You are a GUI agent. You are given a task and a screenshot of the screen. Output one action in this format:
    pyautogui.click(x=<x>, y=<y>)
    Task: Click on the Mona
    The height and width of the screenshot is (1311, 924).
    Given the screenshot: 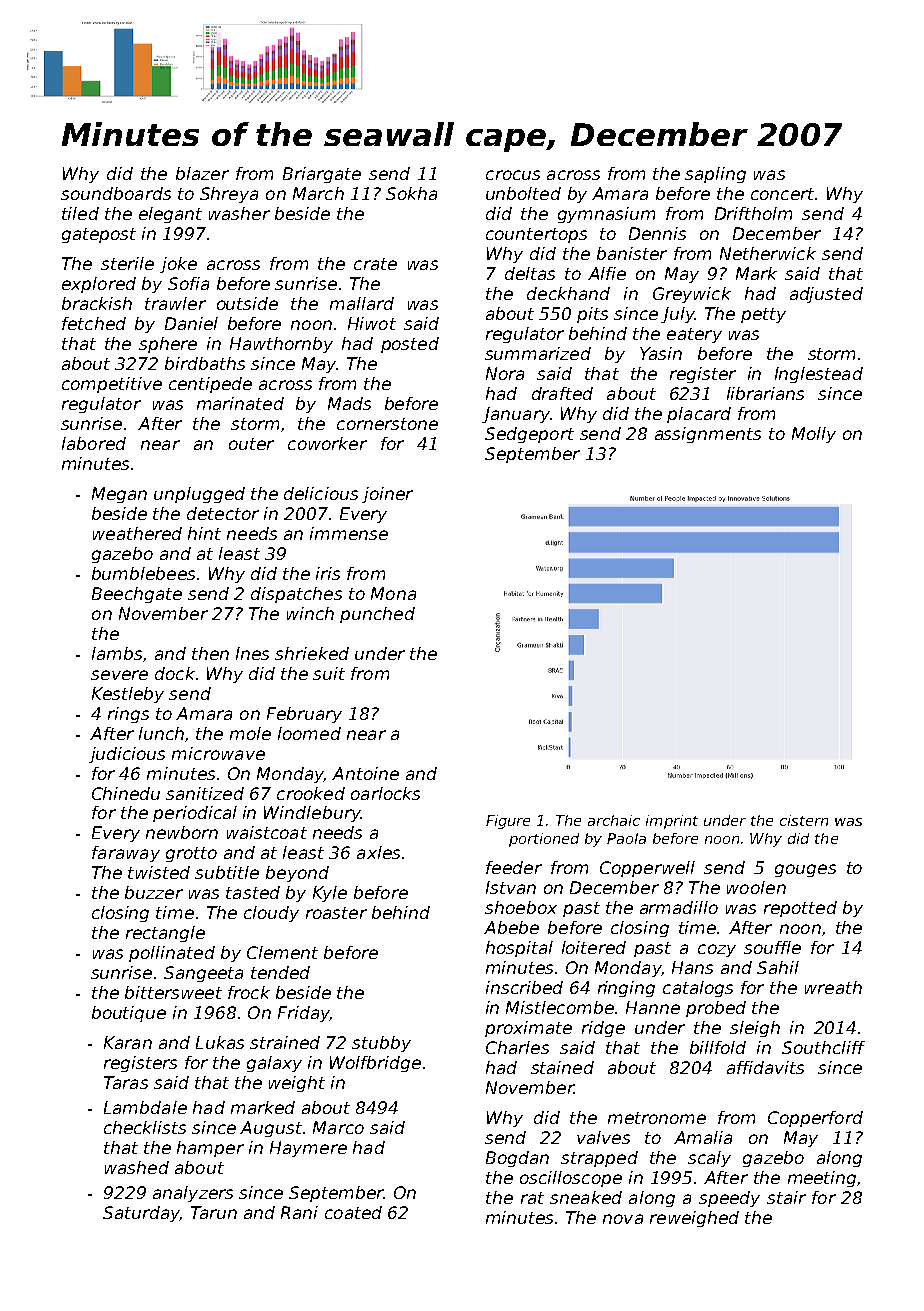 What is the action you would take?
    pyautogui.click(x=393, y=593)
